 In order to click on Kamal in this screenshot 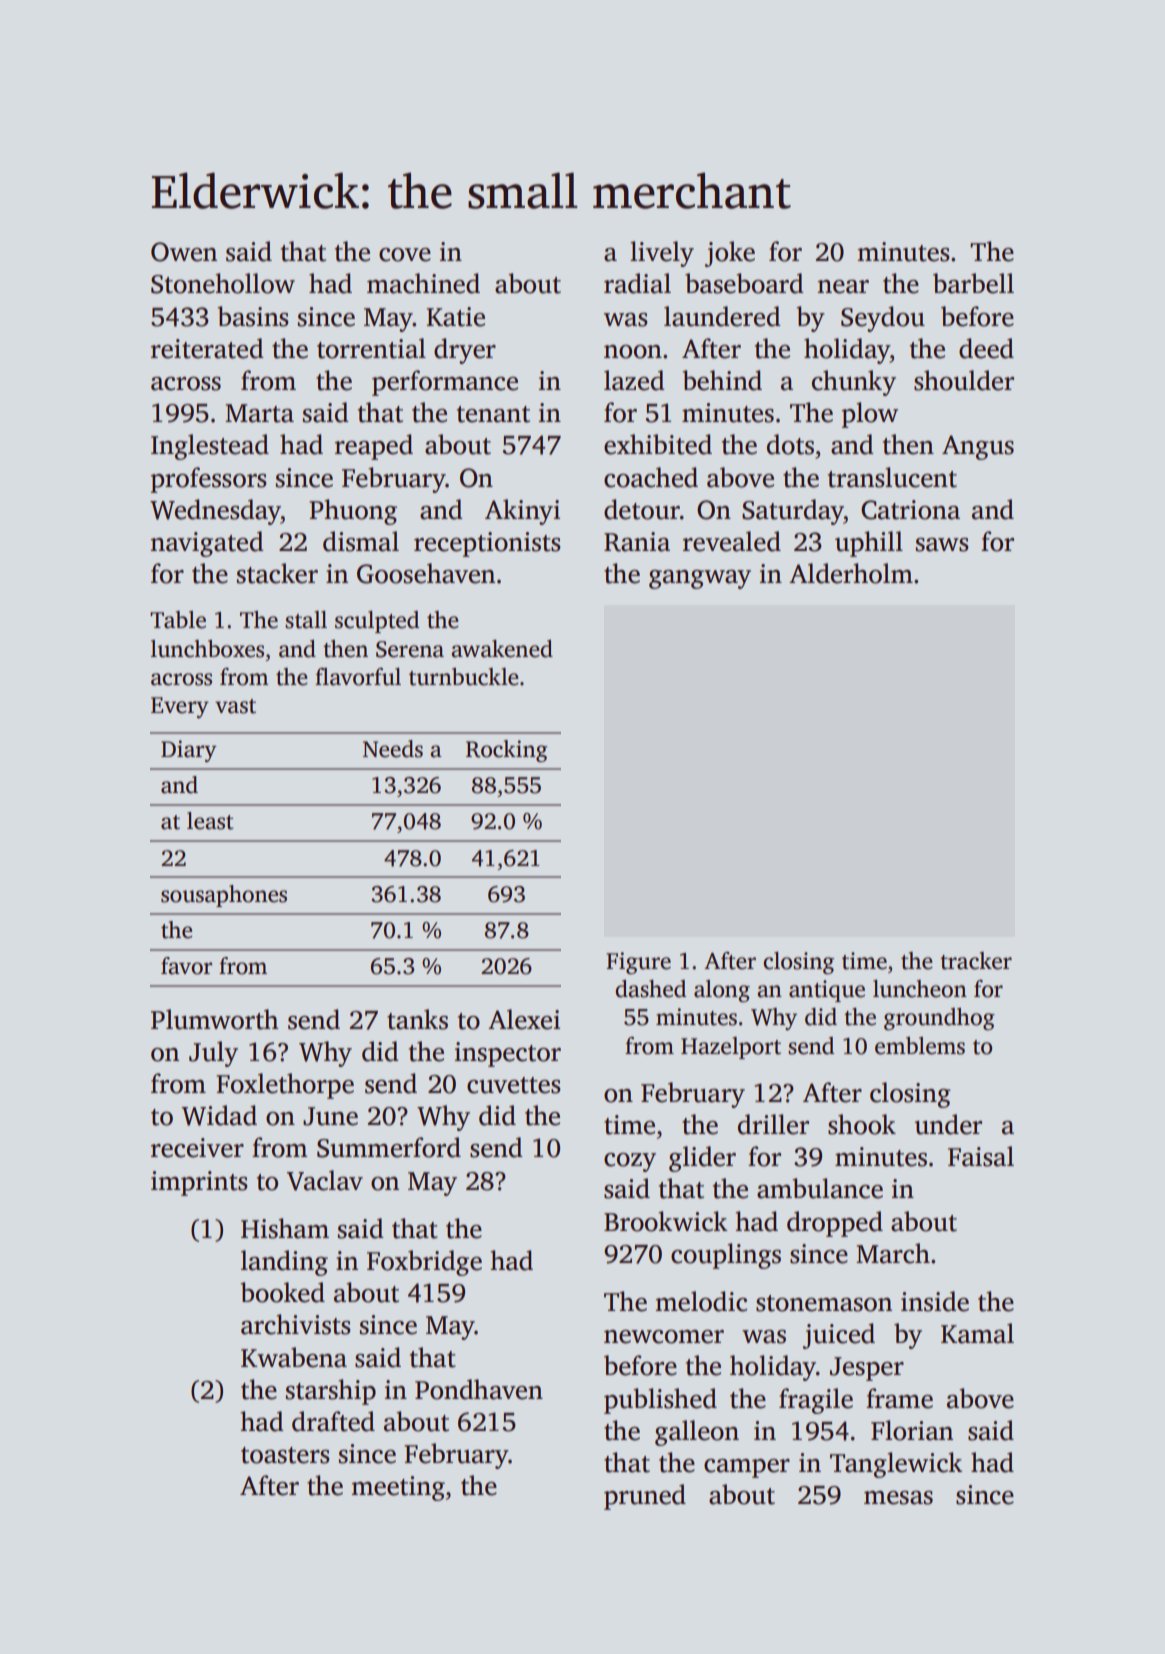, I will do `click(977, 1333)`.
